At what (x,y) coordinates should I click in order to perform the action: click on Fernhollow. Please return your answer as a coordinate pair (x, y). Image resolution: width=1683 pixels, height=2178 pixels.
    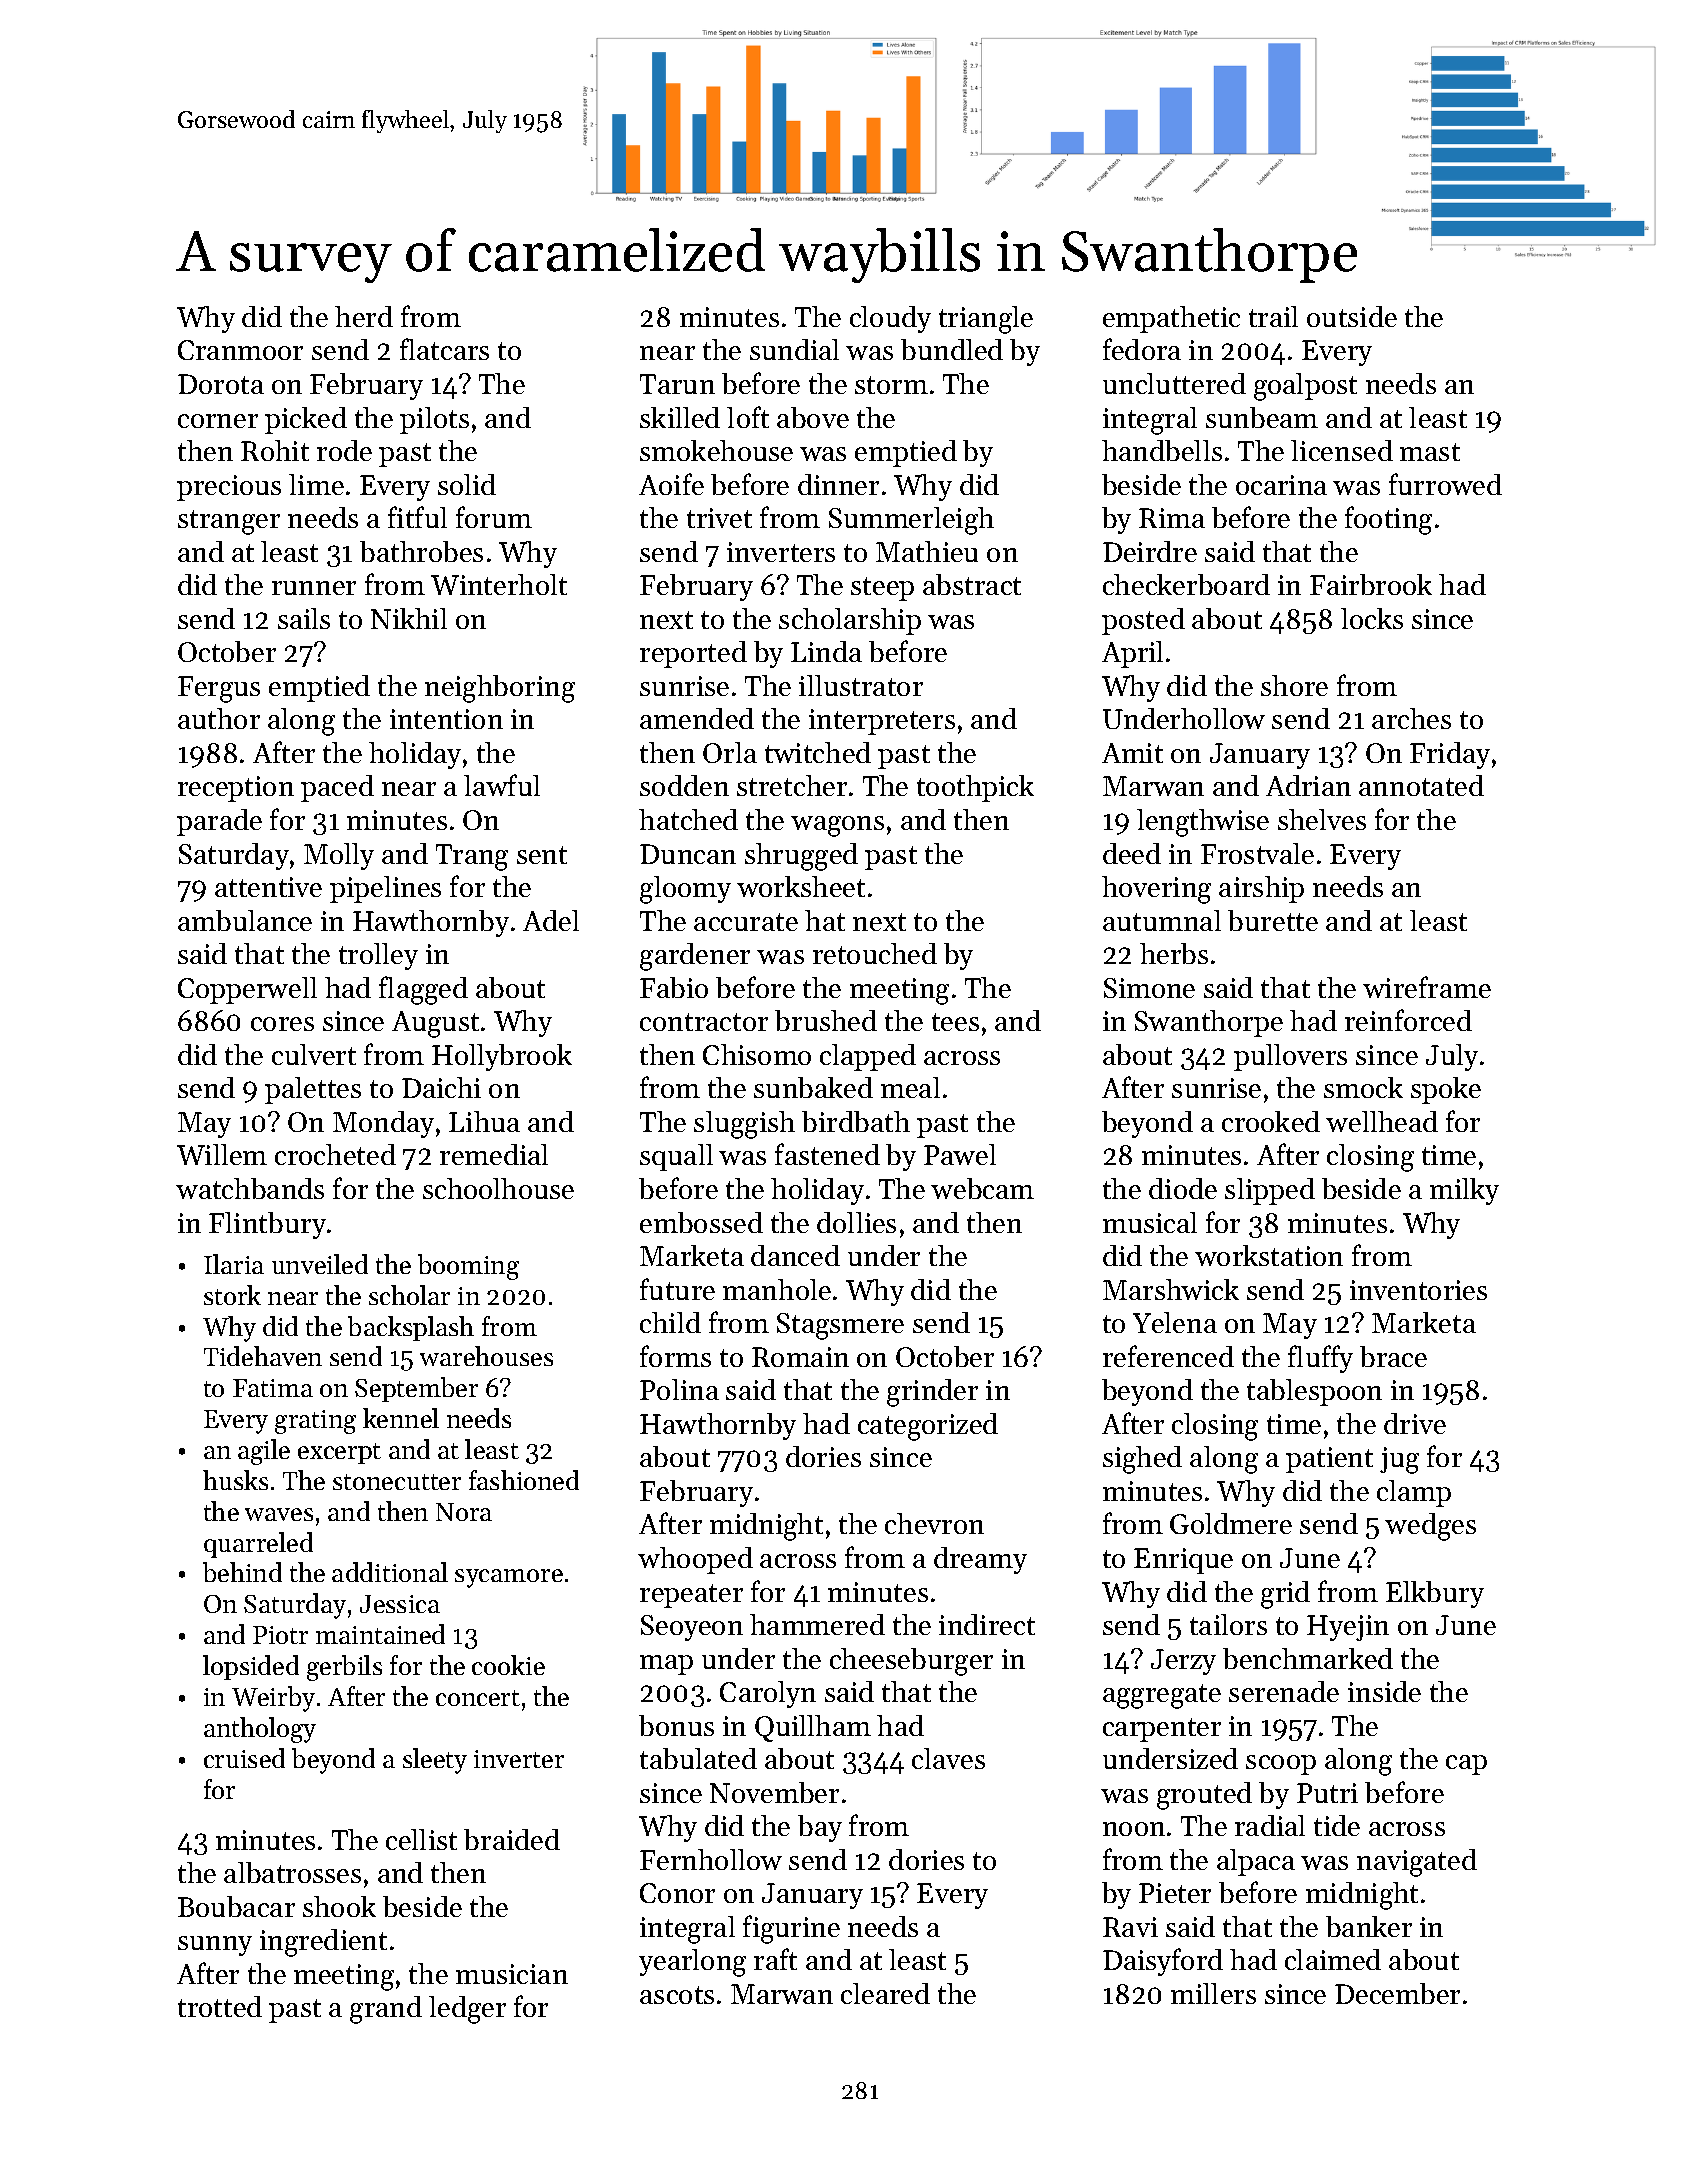
    Looking at the image, I should click on (711, 1859).
